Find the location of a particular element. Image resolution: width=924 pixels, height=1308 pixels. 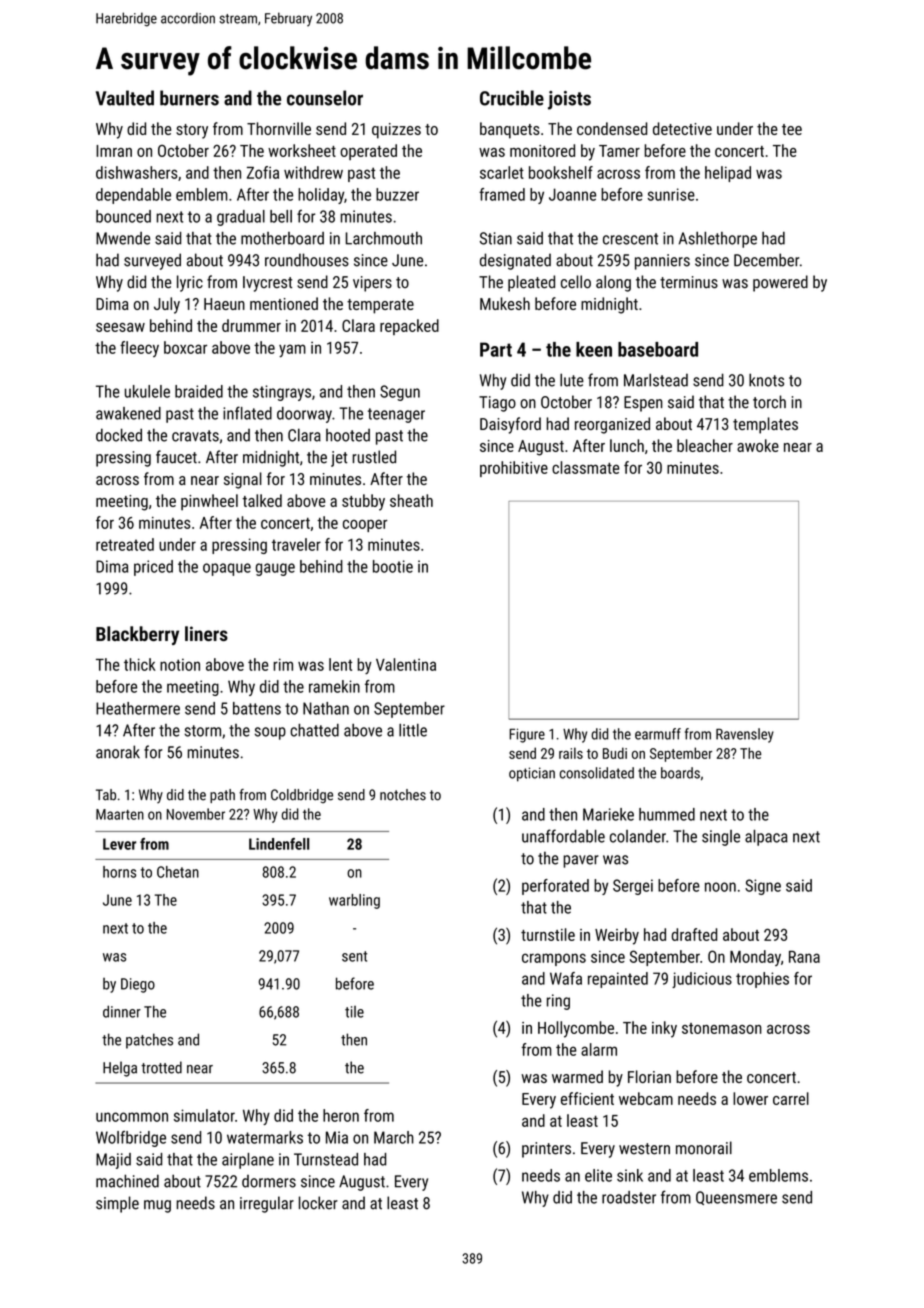

Thornville is located at coordinates (279, 128).
